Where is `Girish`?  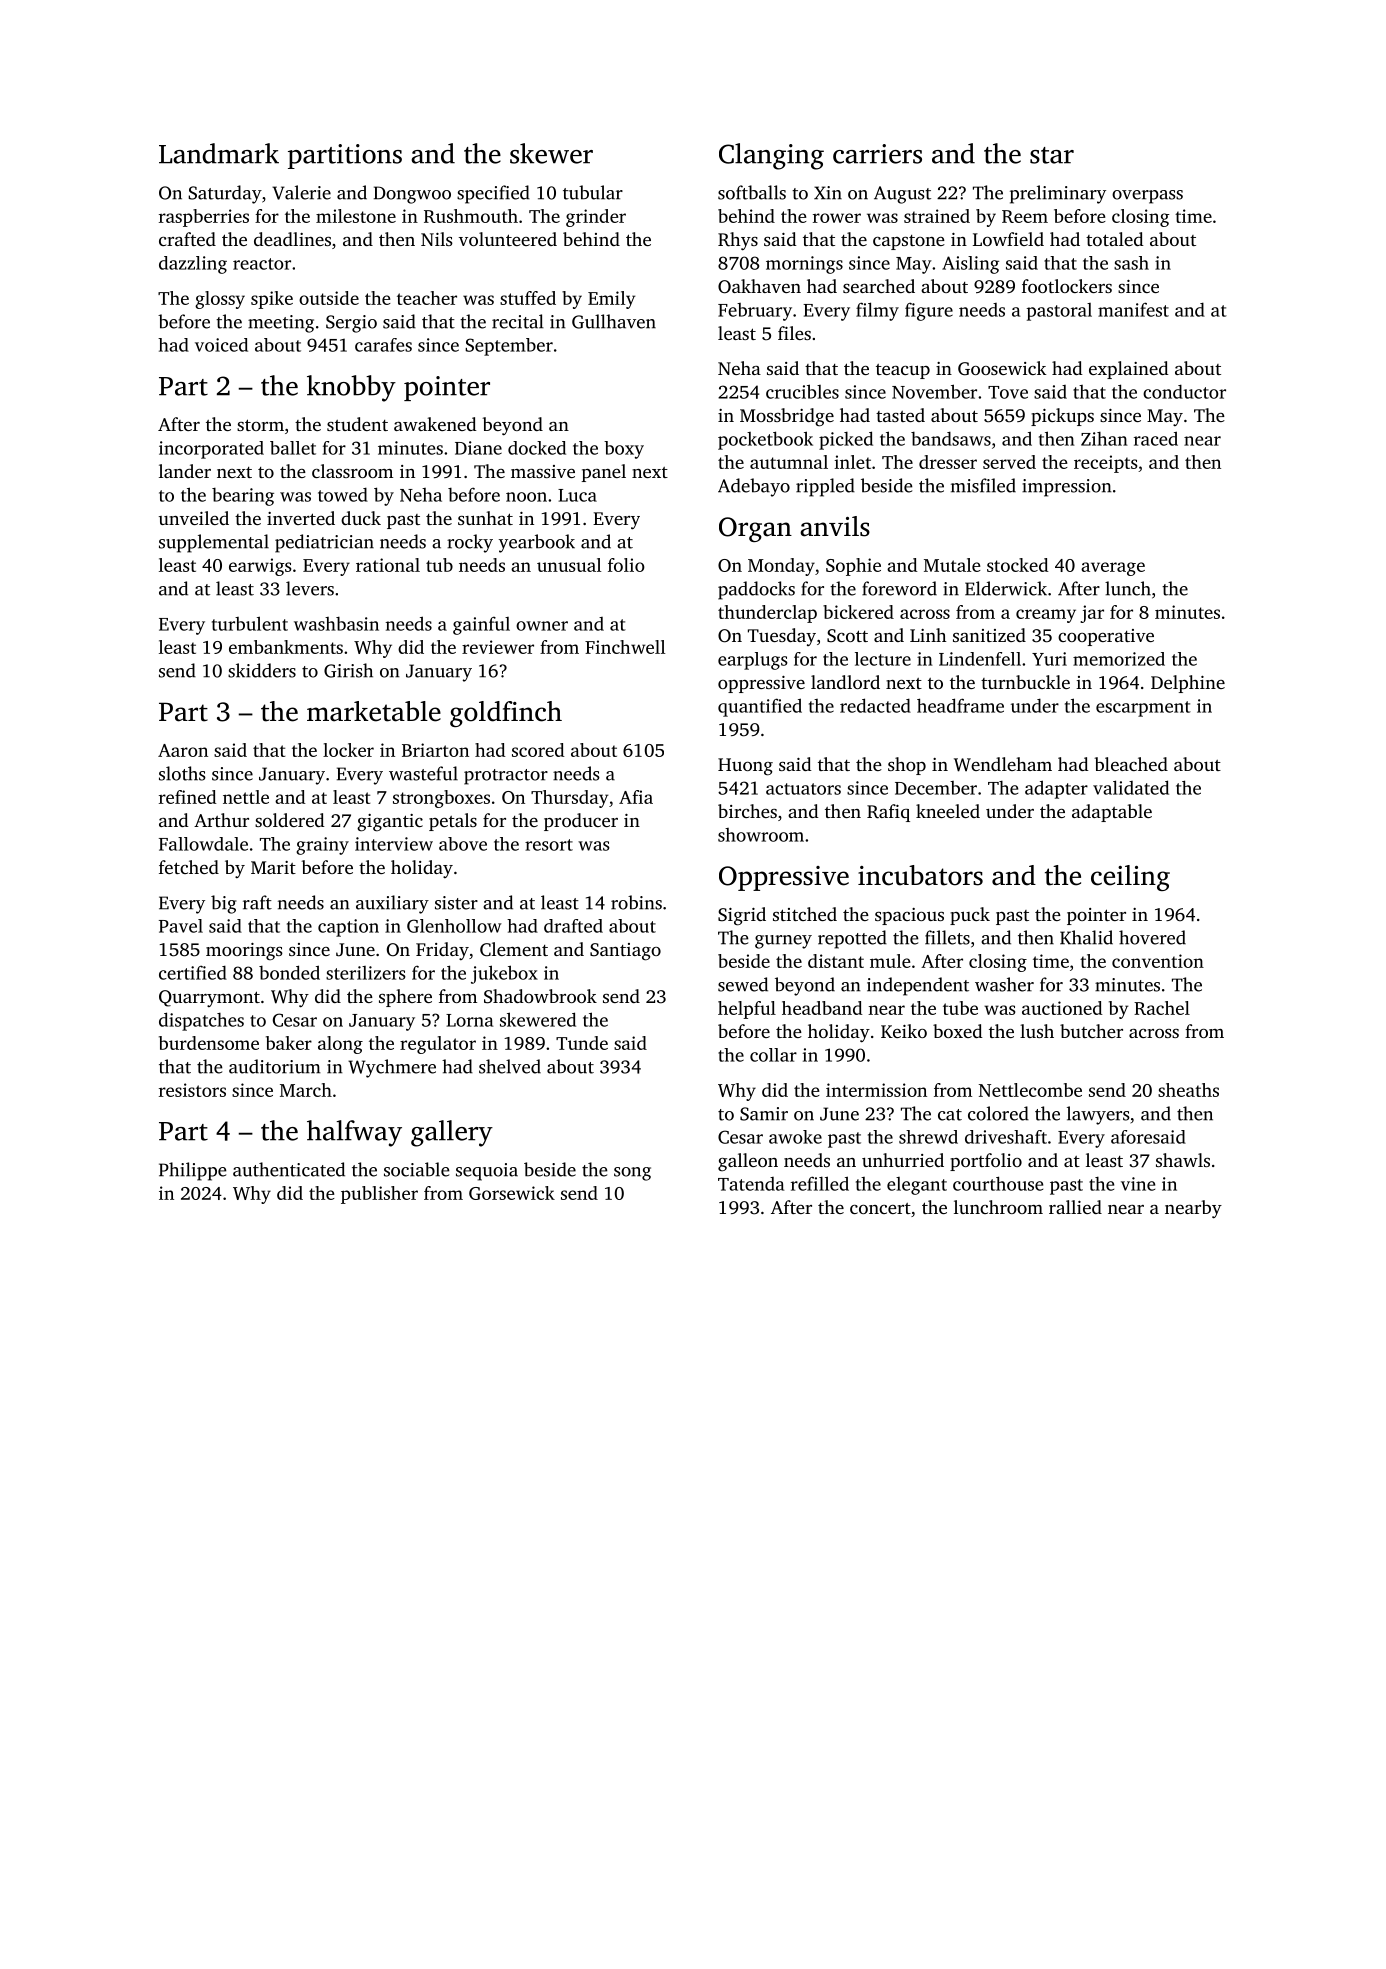
Girish is located at coordinates (348, 670).
